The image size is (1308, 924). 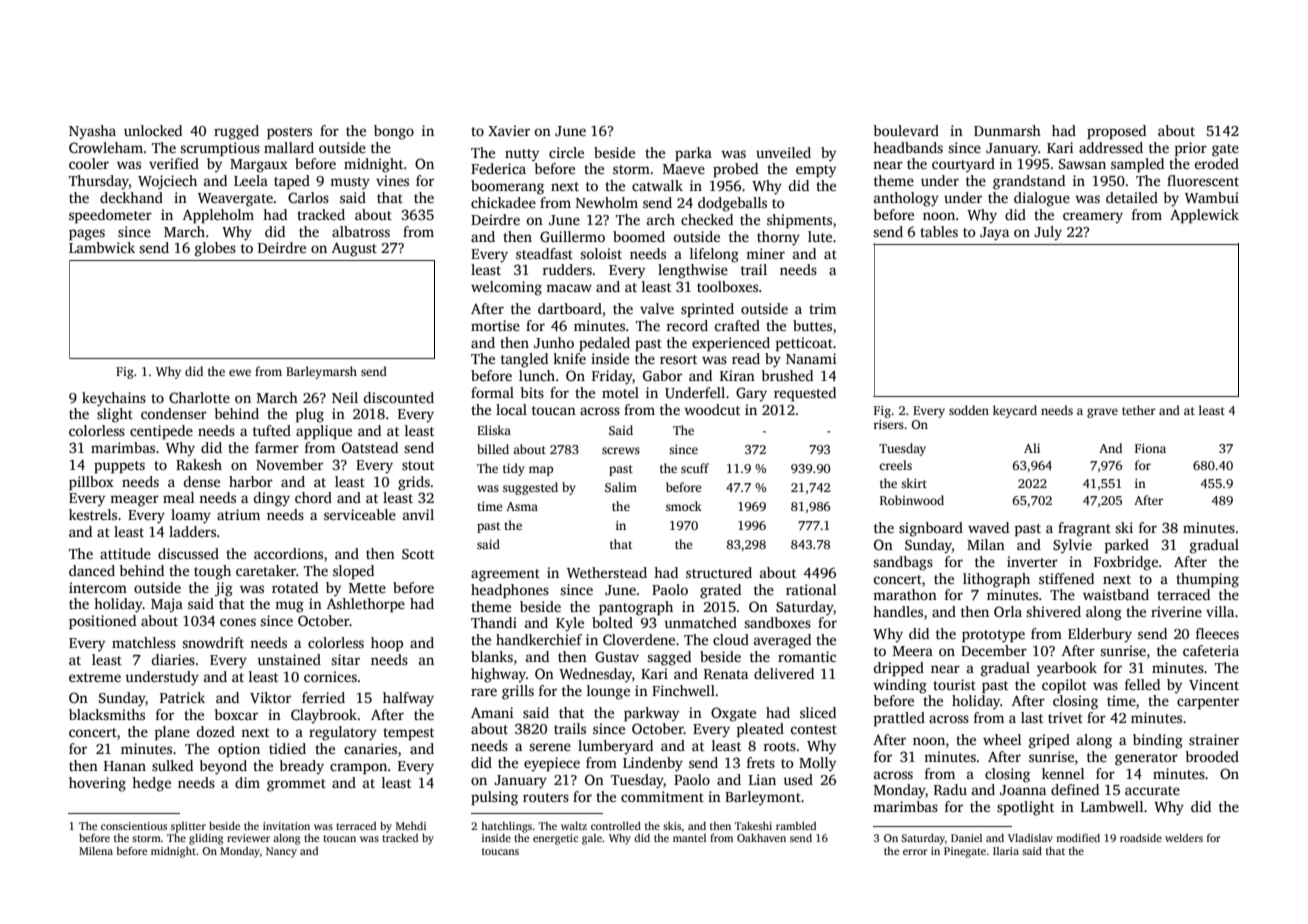 What do you see at coordinates (110, 216) in the screenshot?
I see `speedometer` at bounding box center [110, 216].
